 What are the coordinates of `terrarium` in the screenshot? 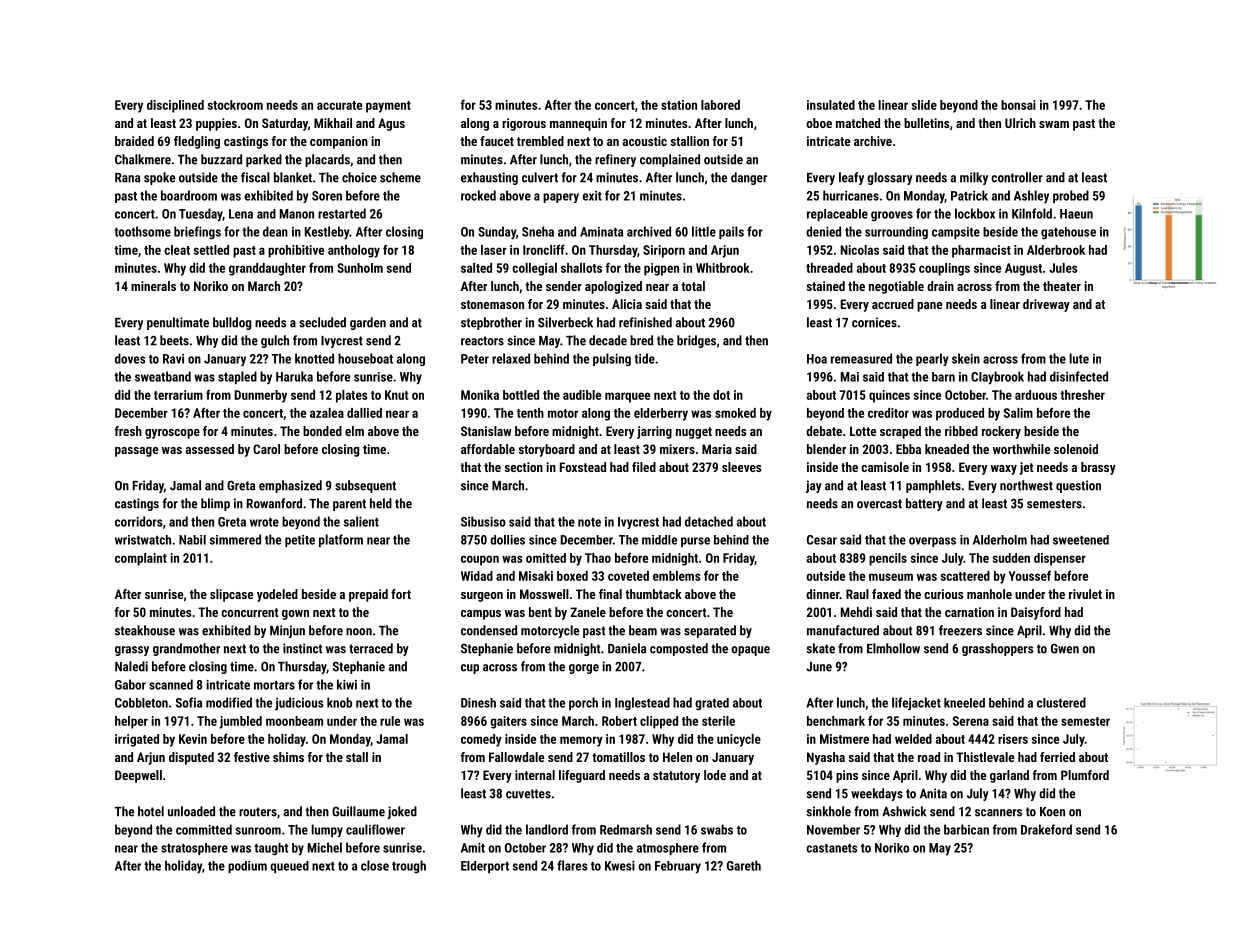 It's located at (178, 395).
